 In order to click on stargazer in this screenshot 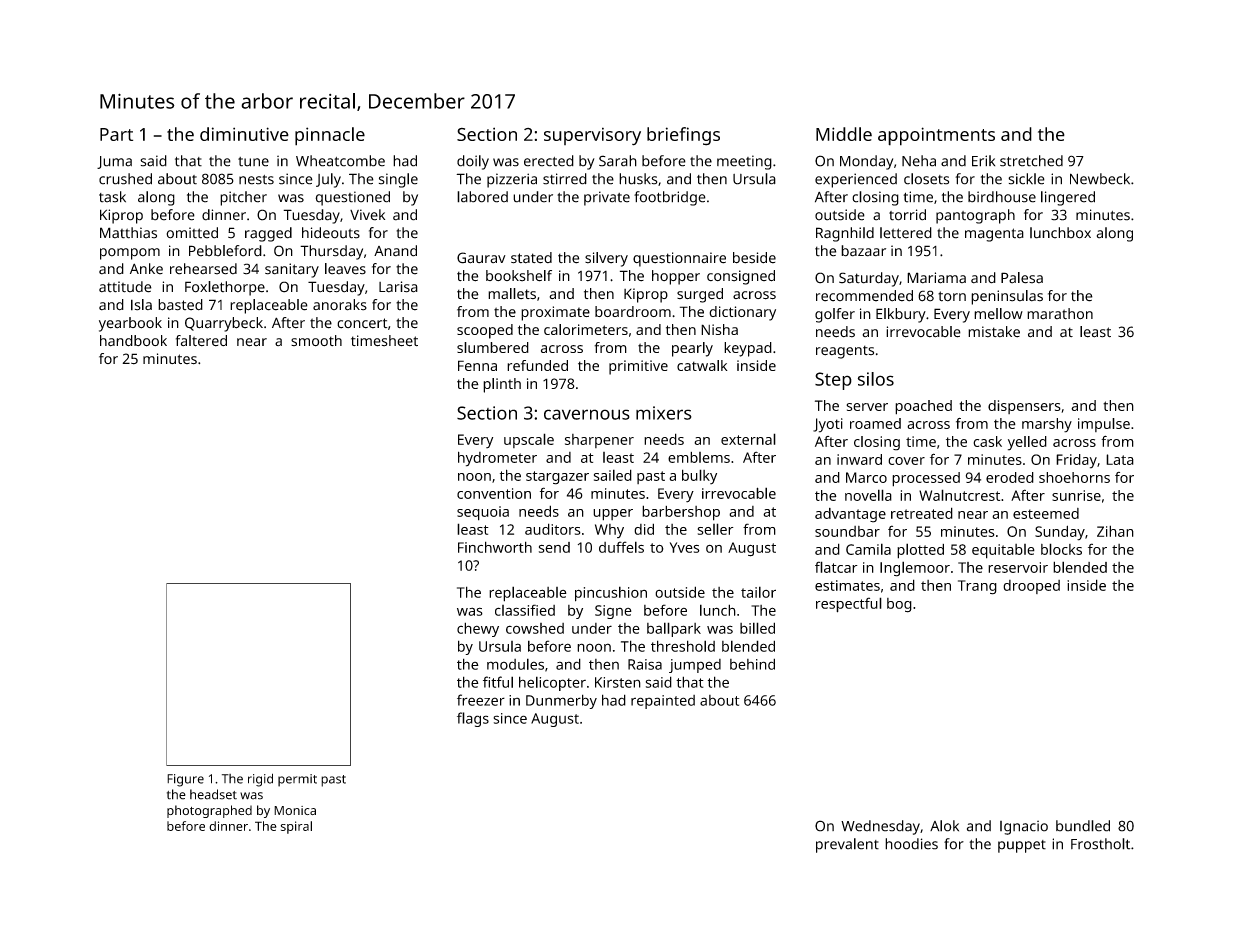, I will do `click(557, 478)`.
